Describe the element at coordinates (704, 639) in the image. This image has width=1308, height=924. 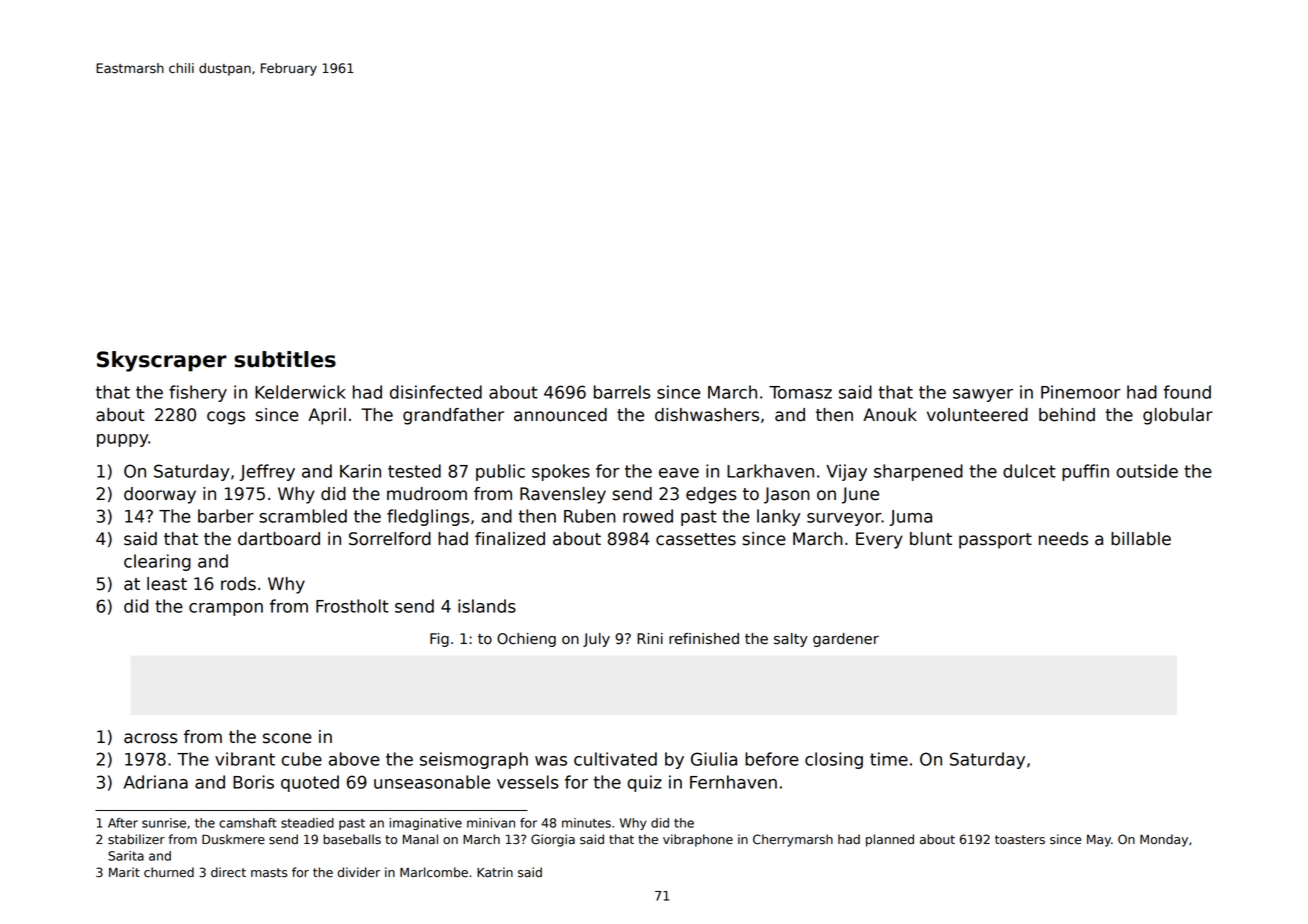
I see `refinished` at that location.
